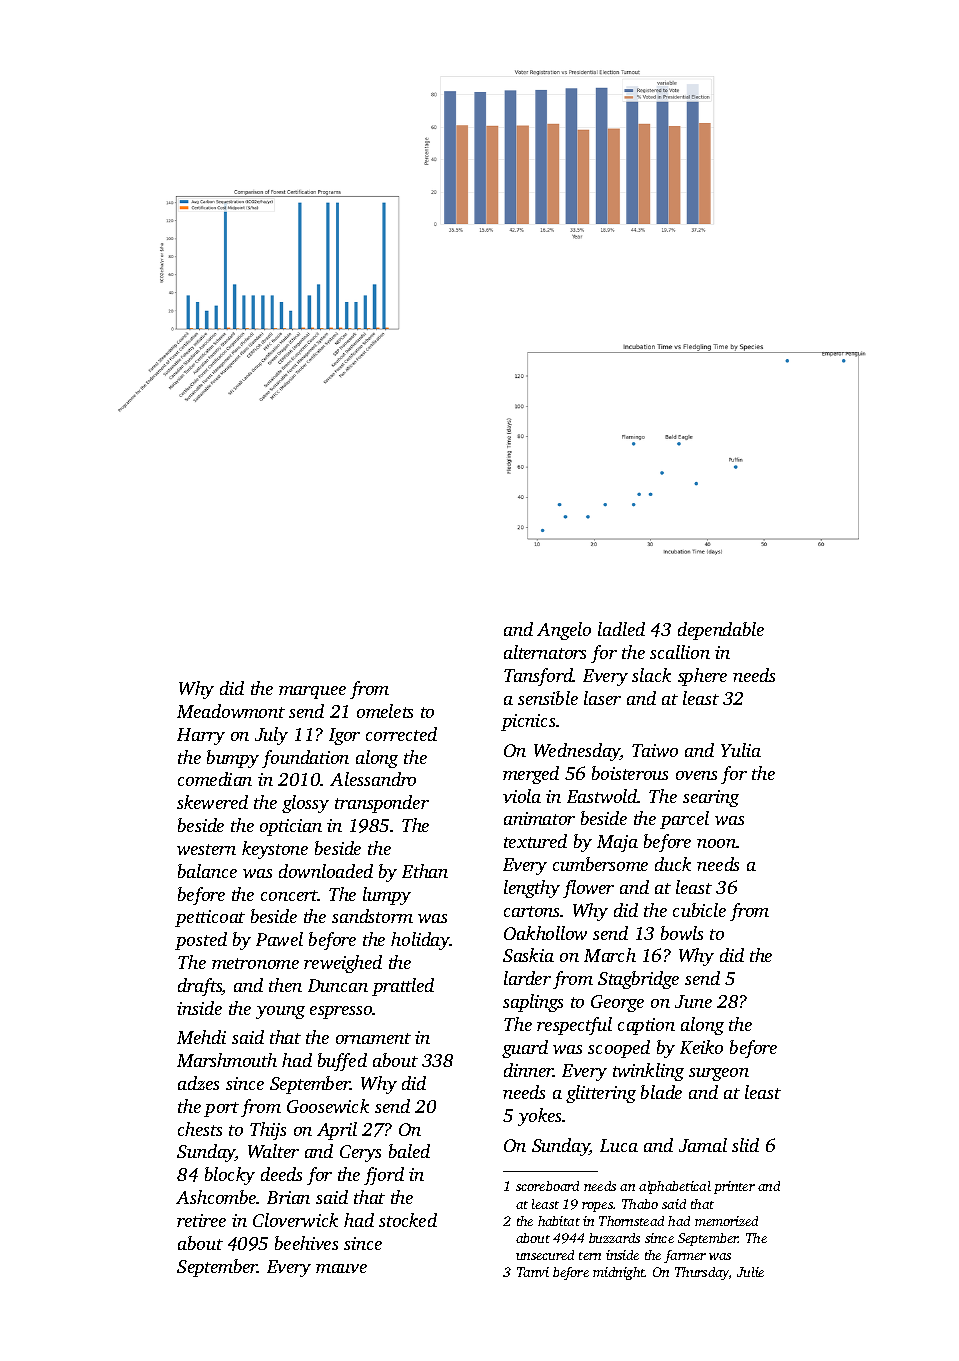  I want to click on dependable, so click(721, 631).
